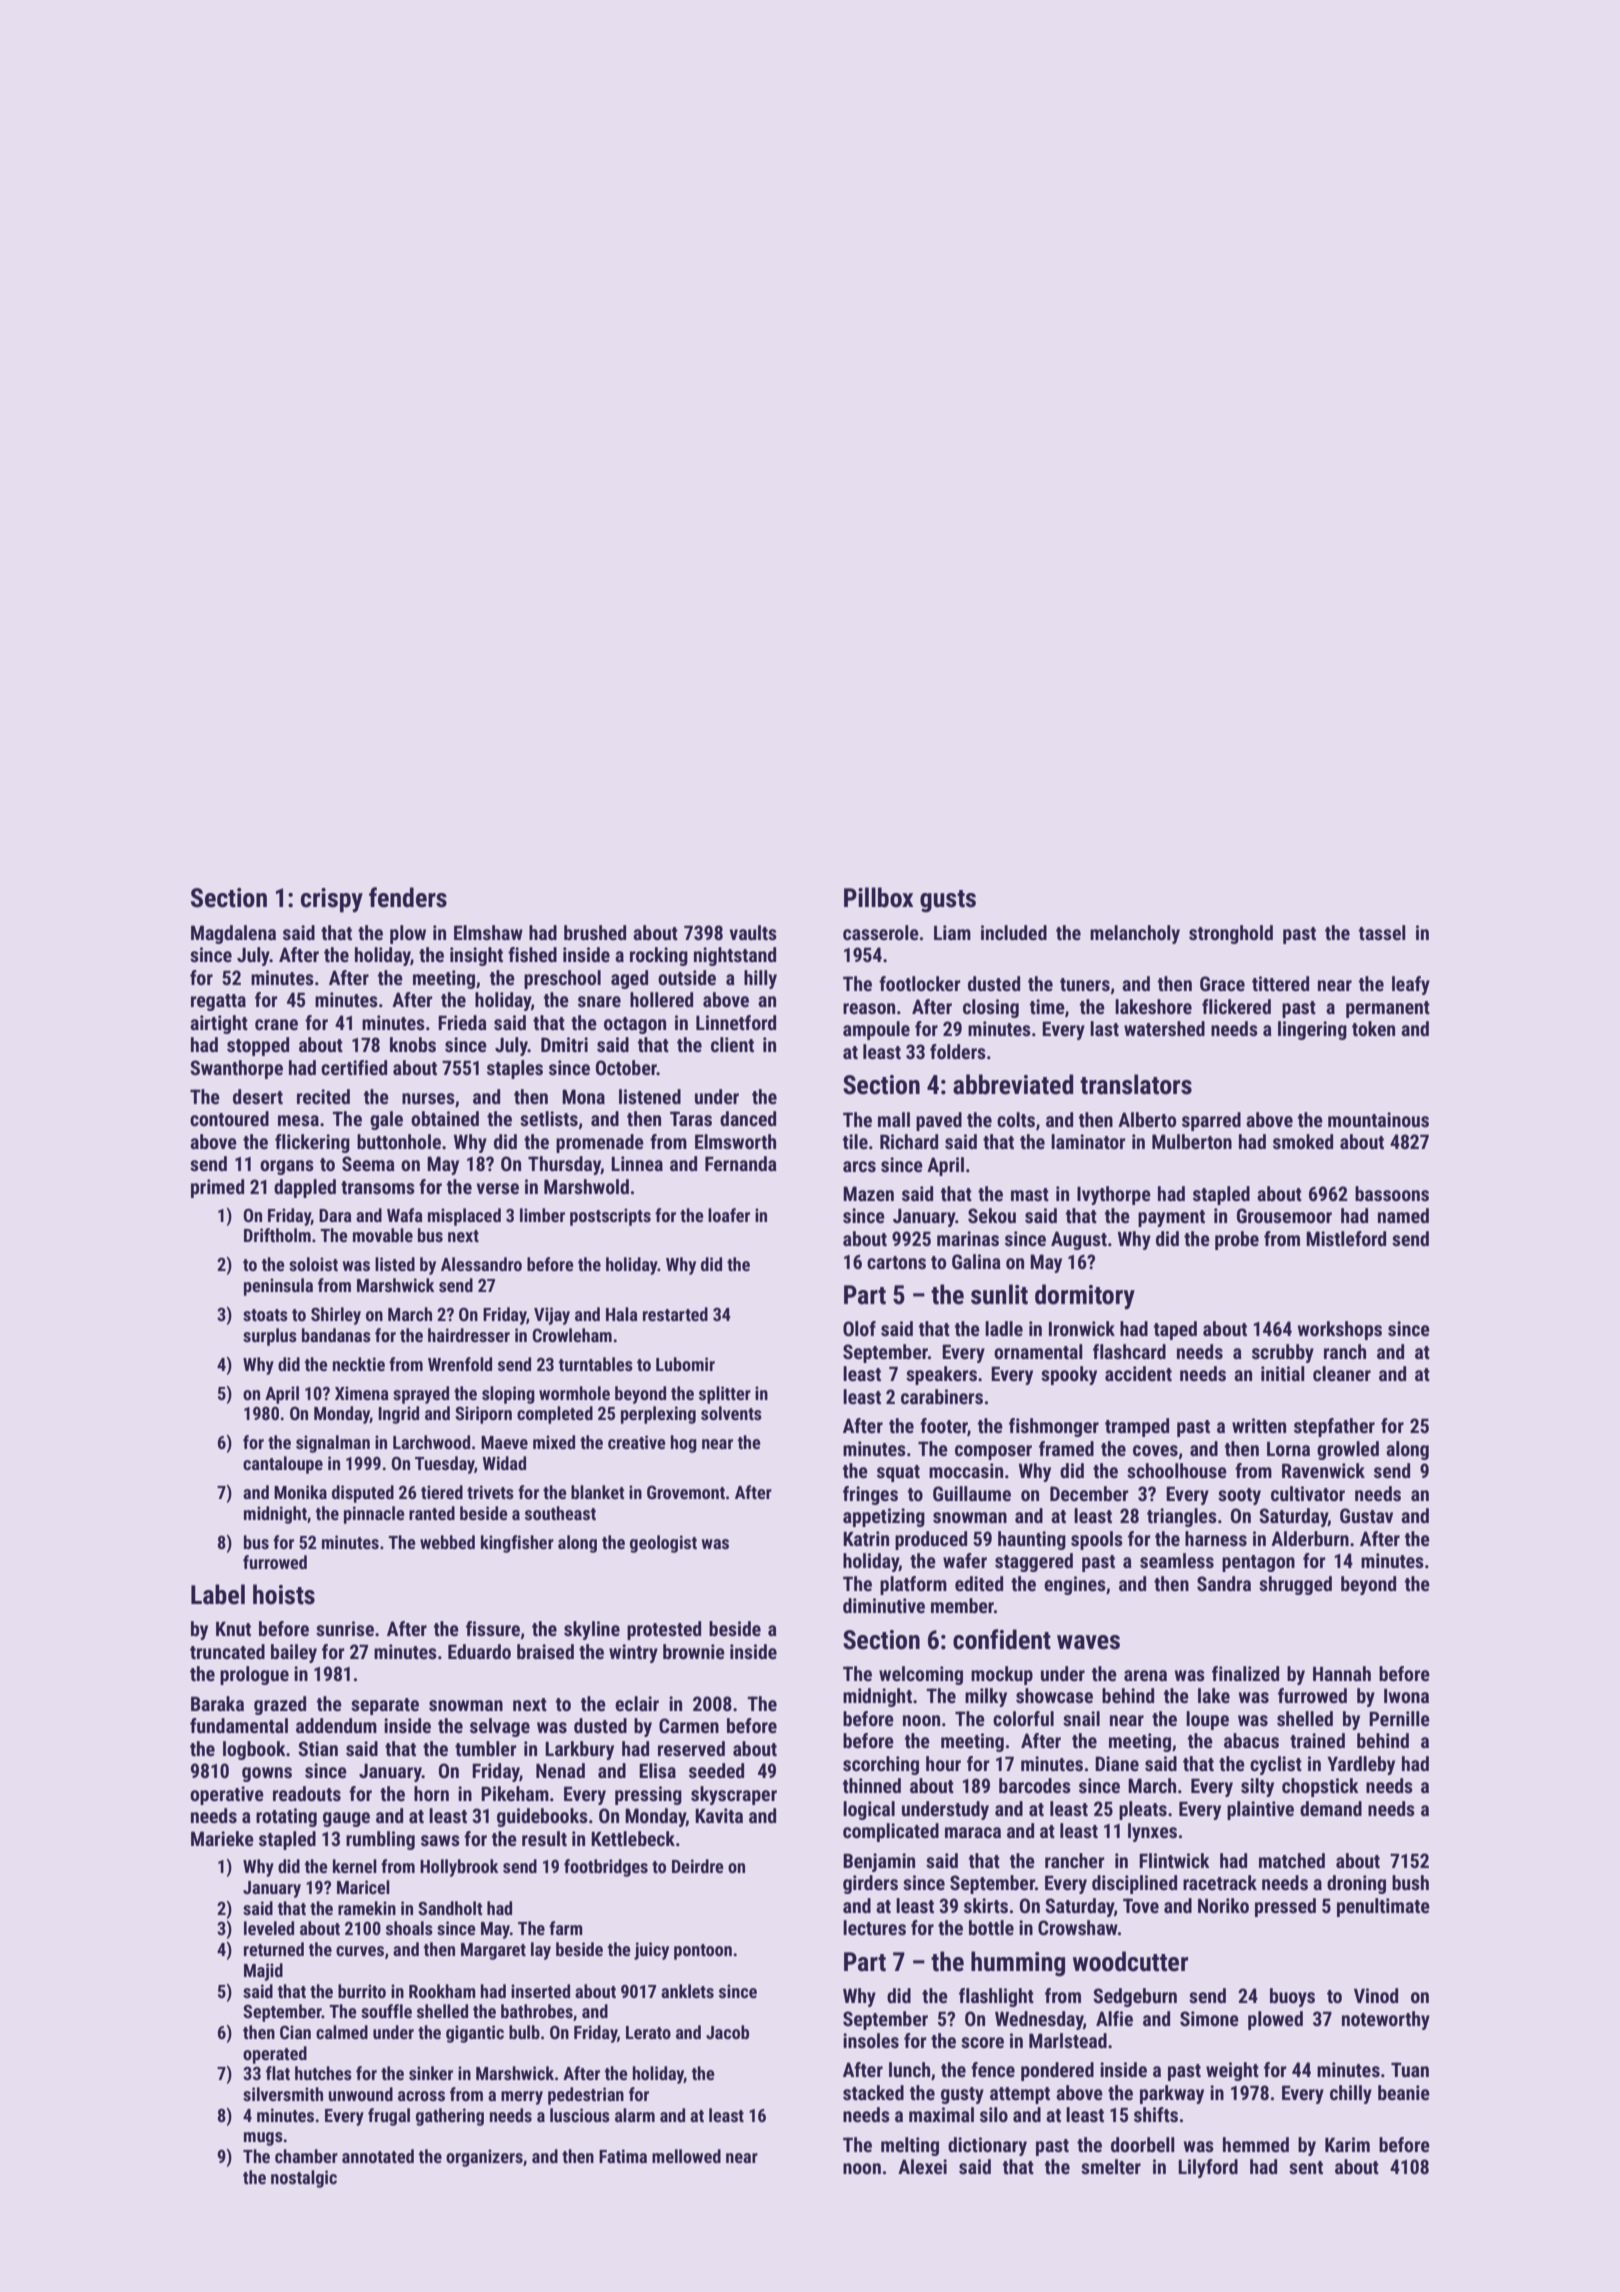 The image size is (1620, 2292). I want to click on taped, so click(1175, 1330).
